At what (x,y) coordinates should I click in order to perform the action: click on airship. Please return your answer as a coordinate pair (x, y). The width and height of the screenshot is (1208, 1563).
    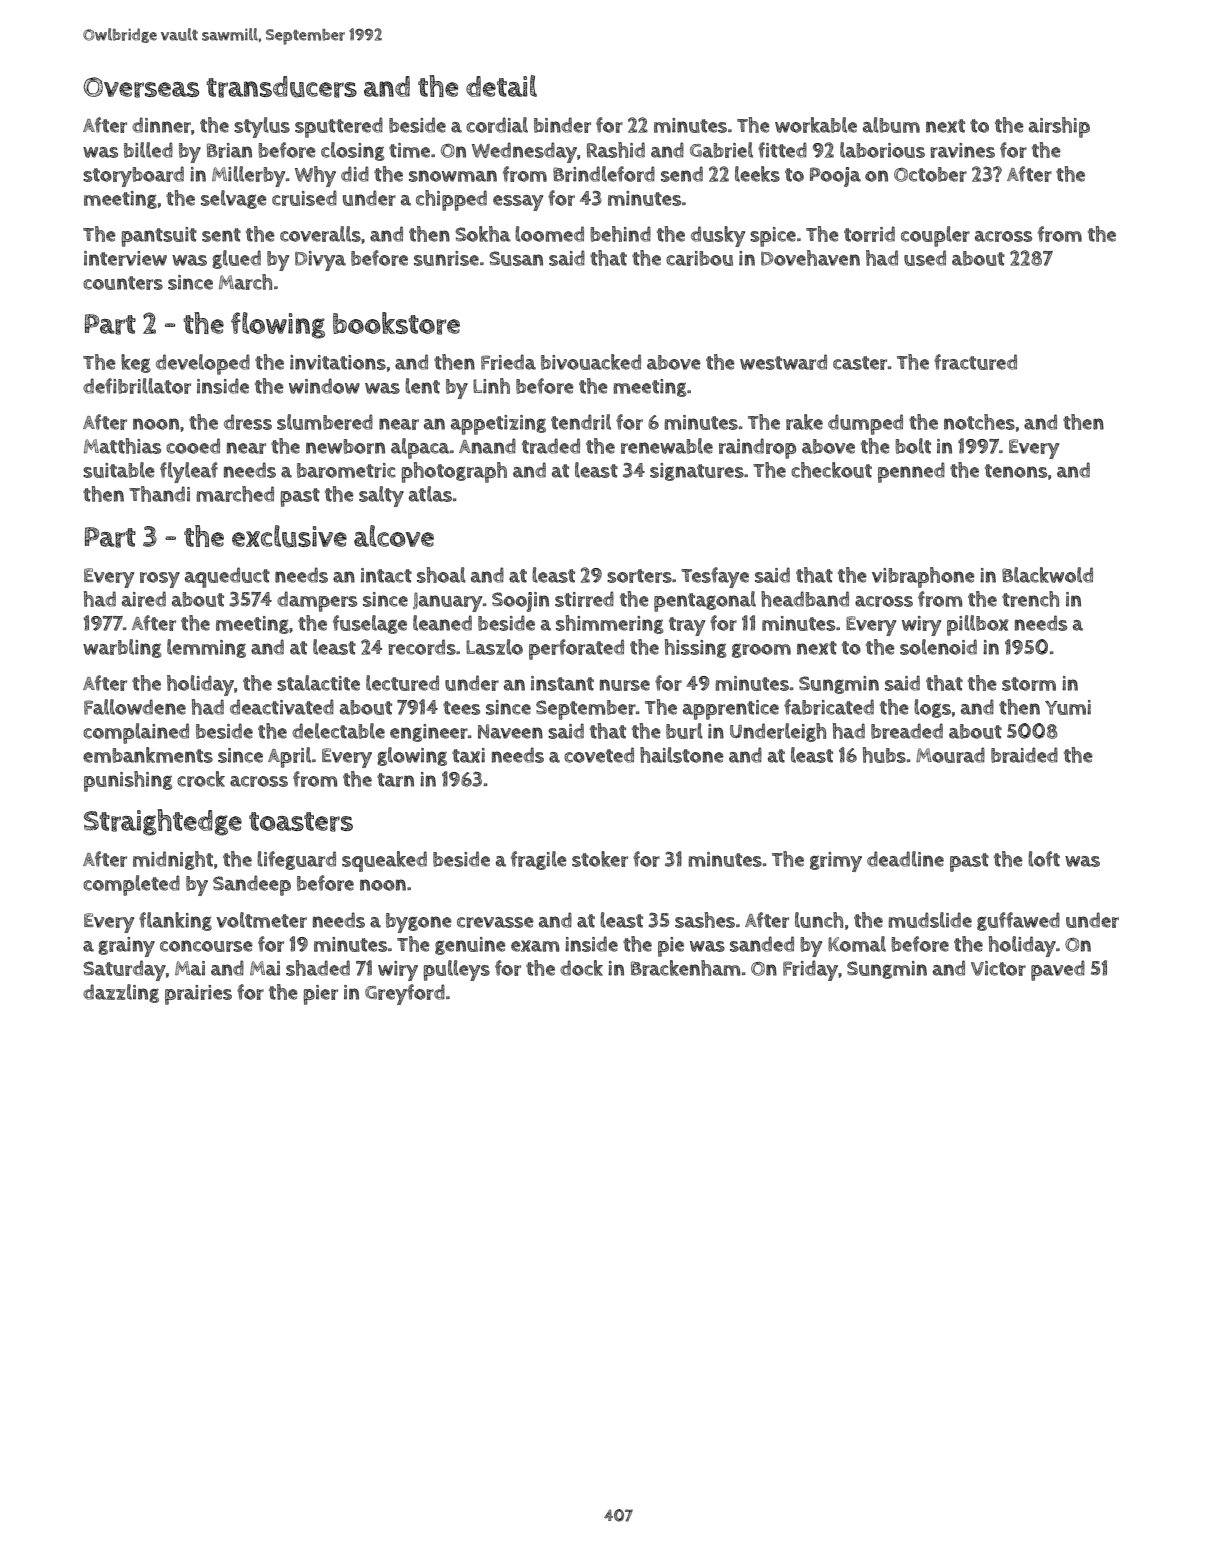
    Looking at the image, I should click on (1059, 127).
